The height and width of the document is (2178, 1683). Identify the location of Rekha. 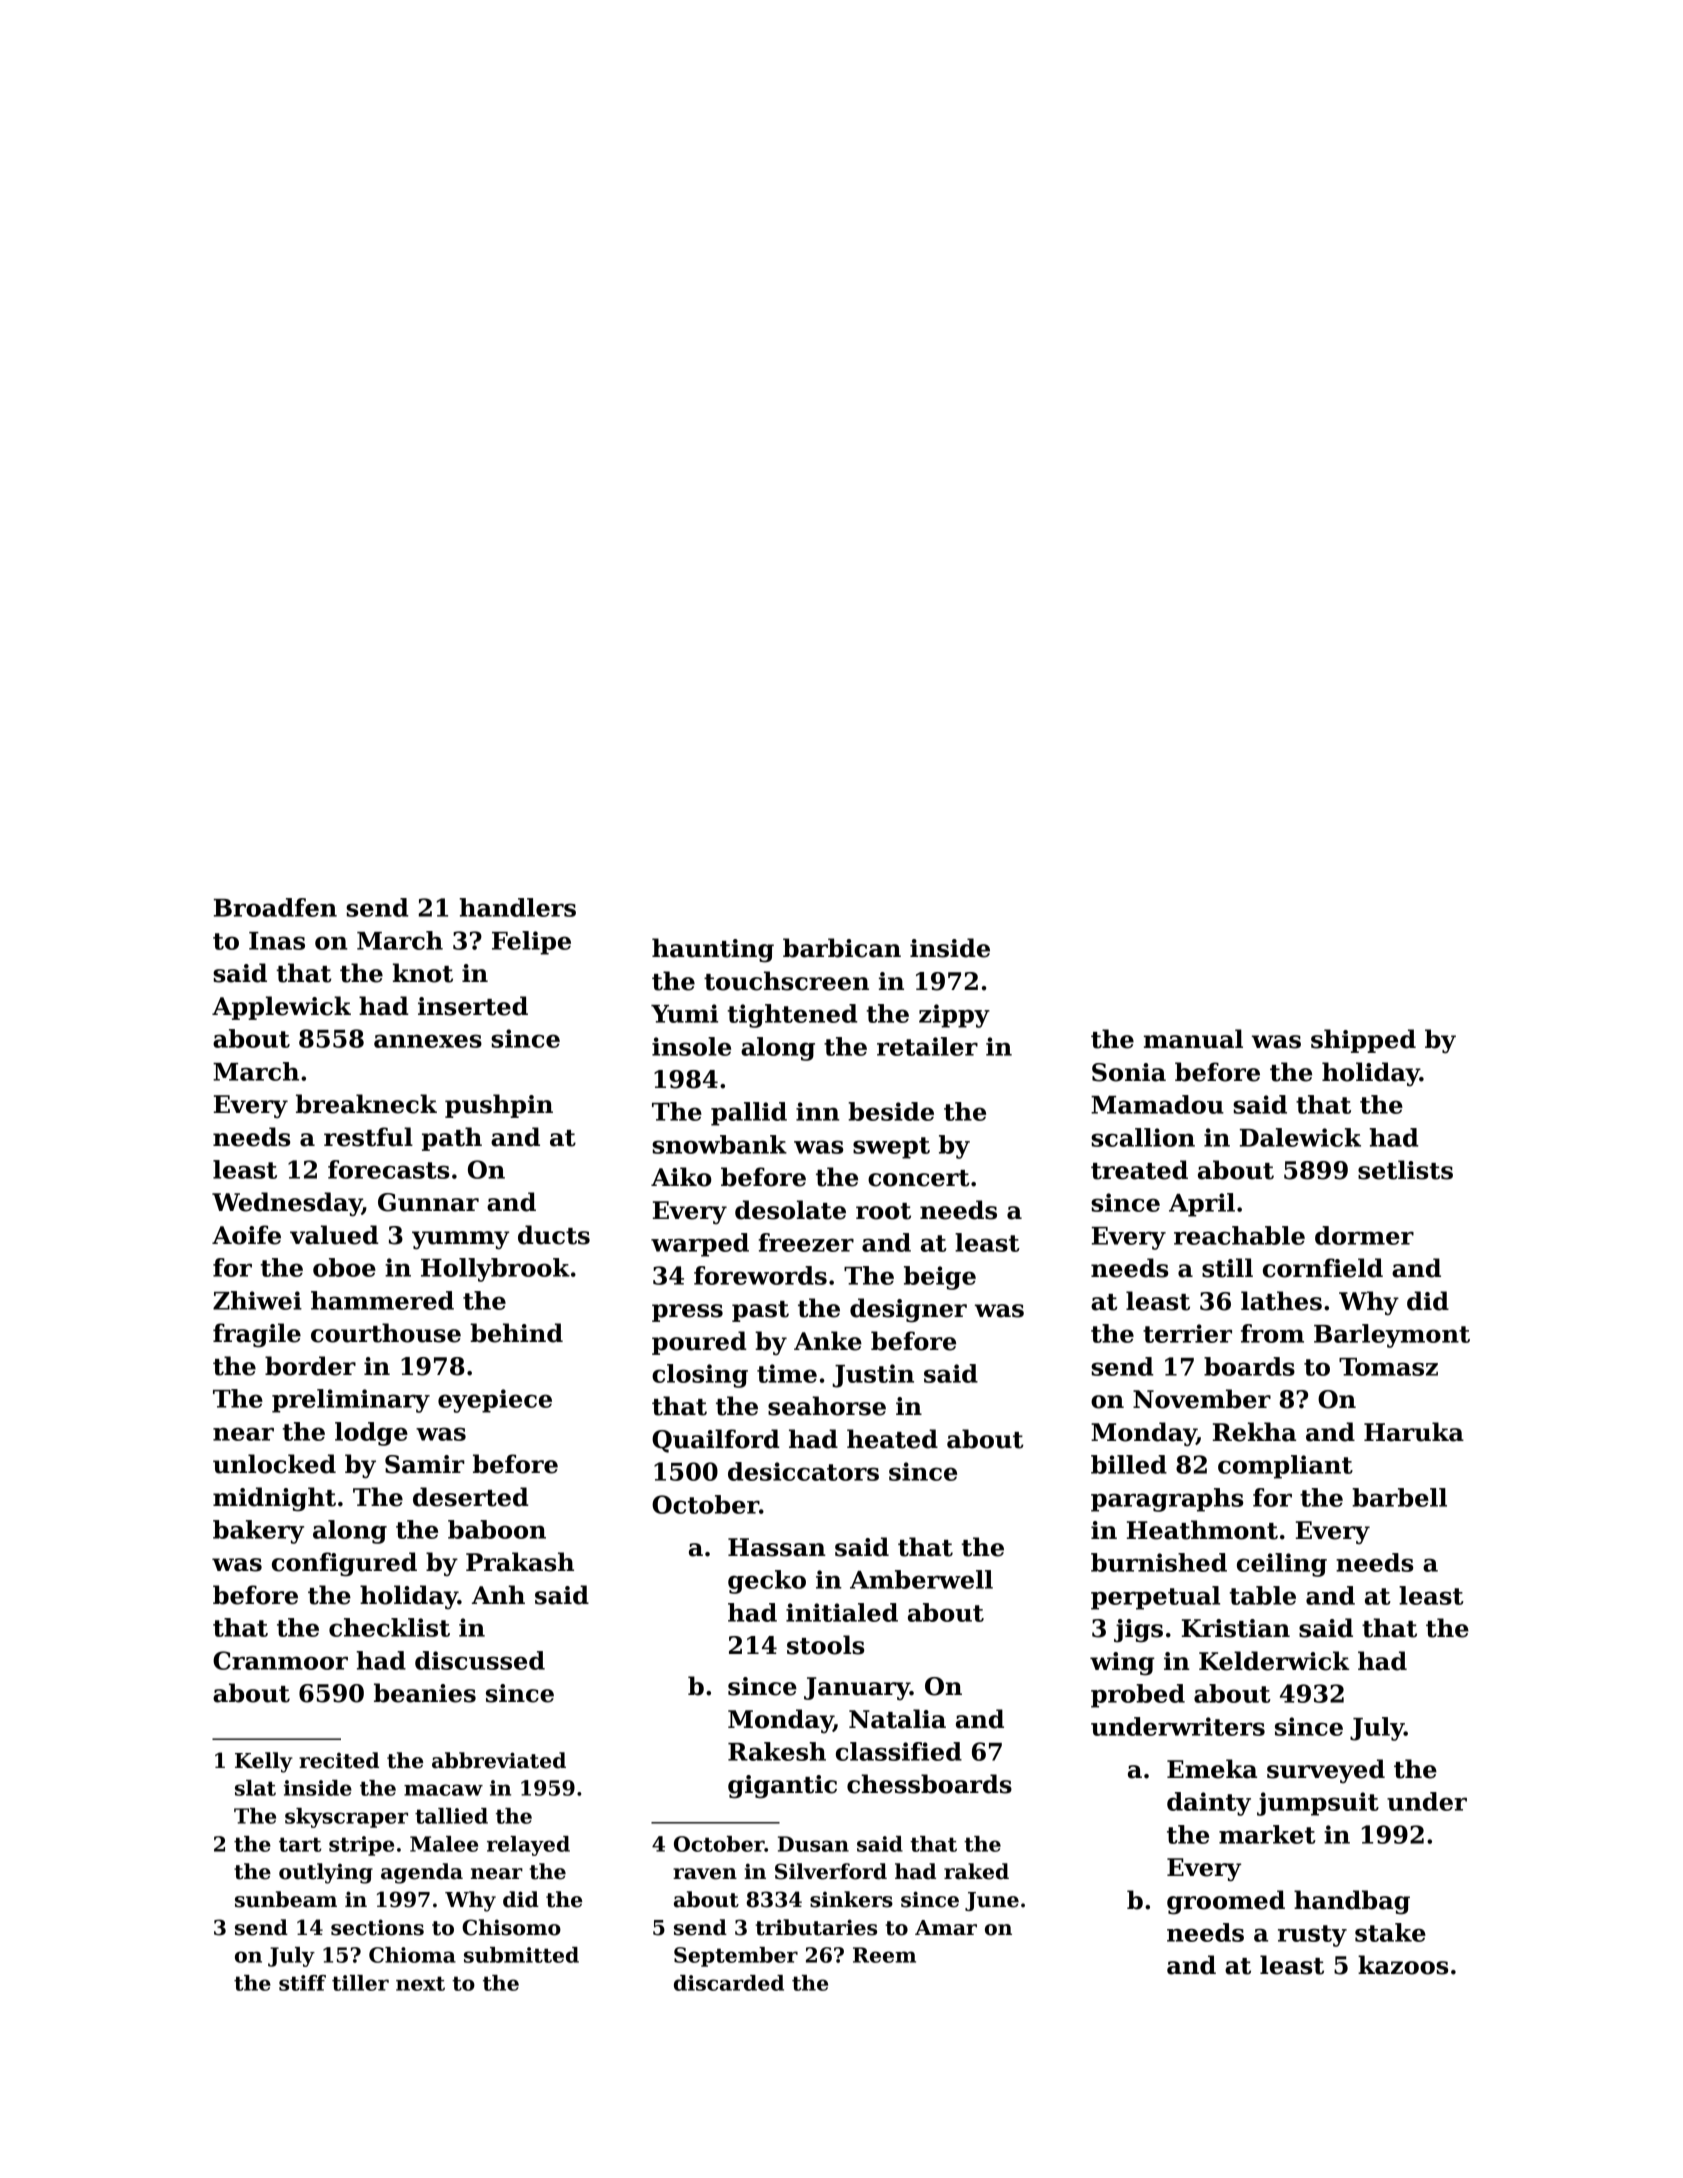
(1254, 1432).
